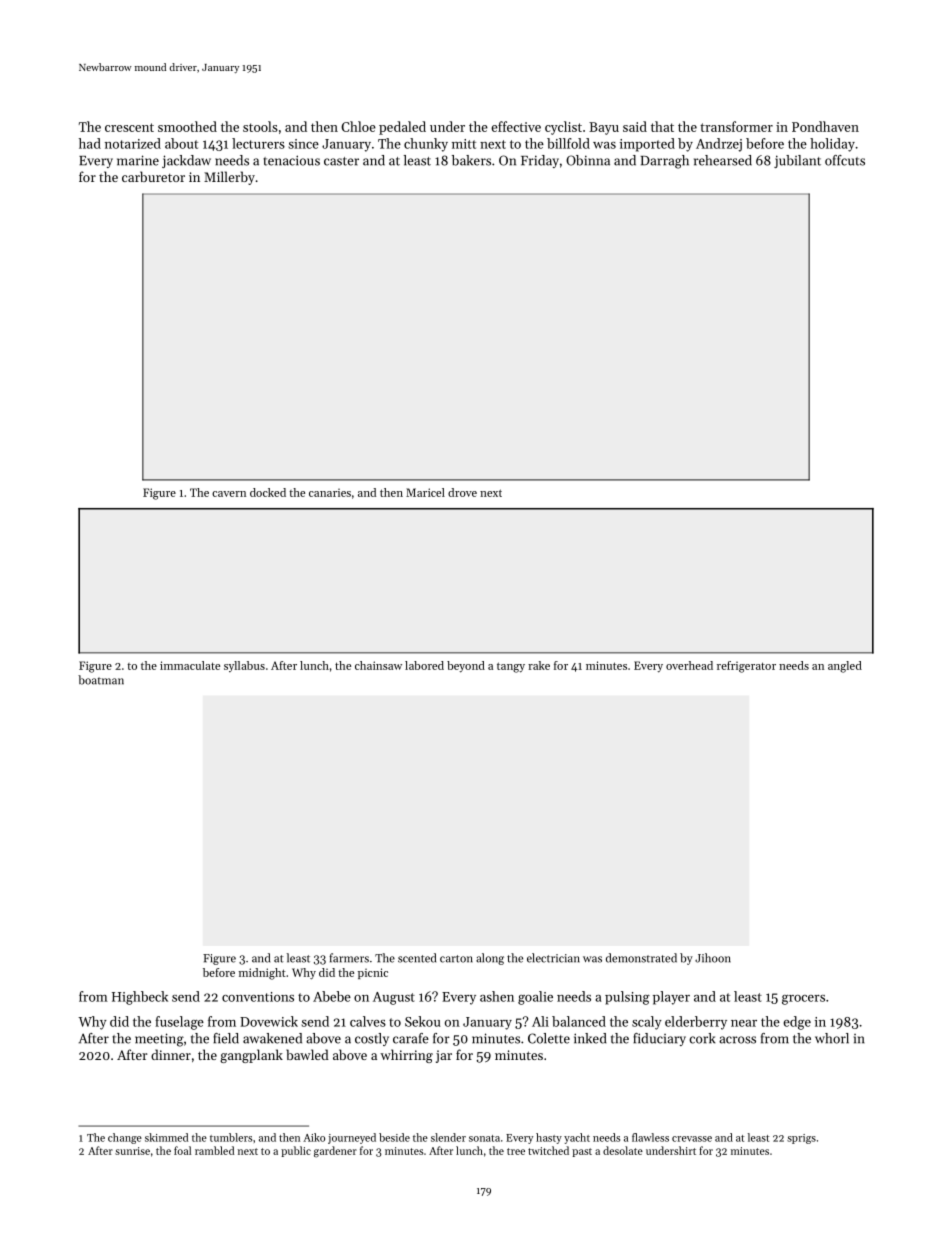  Describe the element at coordinates (314, 1137) in the image. I see `Aiko` at that location.
